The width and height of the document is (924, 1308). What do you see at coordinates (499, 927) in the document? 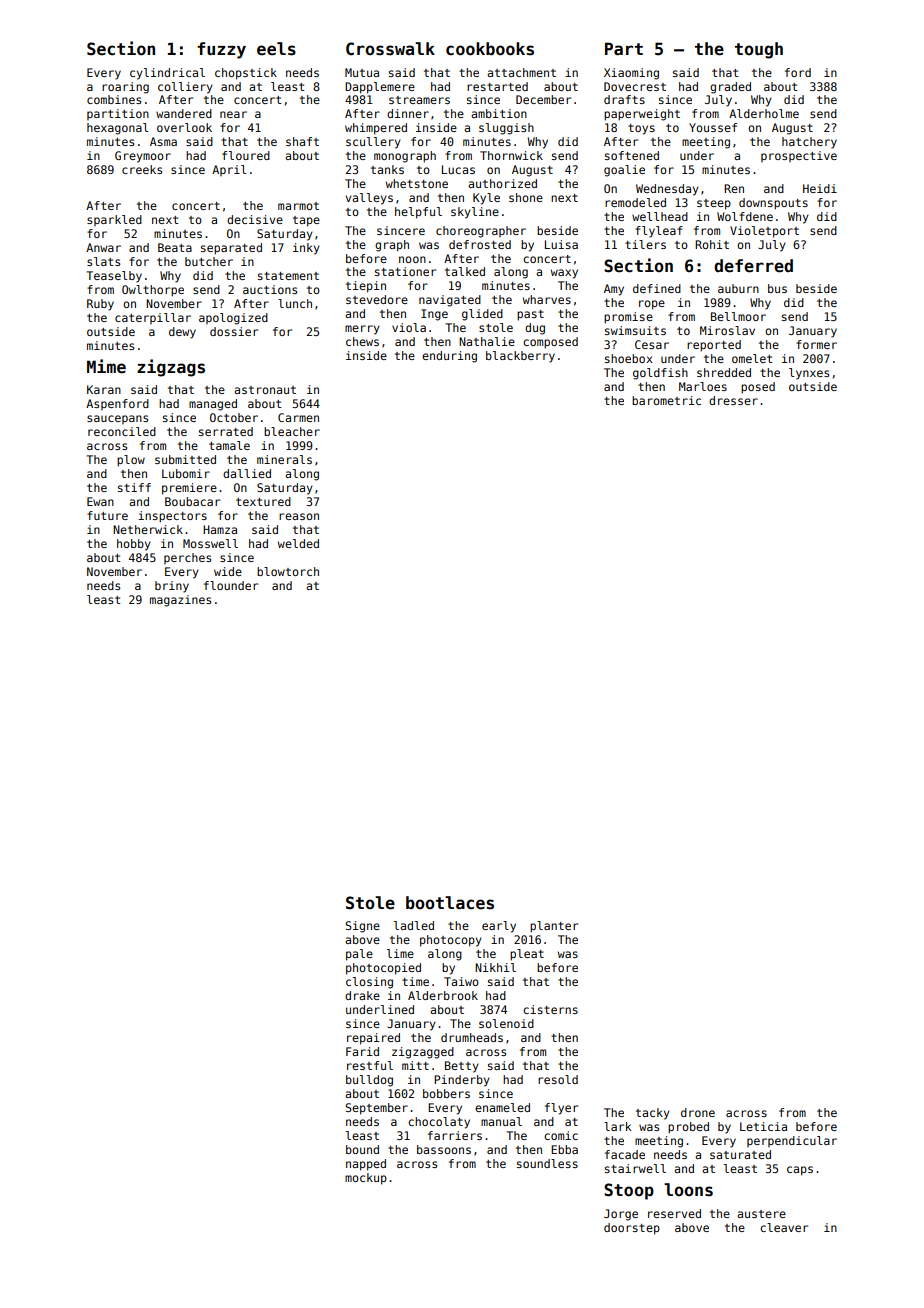
I see `early` at bounding box center [499, 927].
